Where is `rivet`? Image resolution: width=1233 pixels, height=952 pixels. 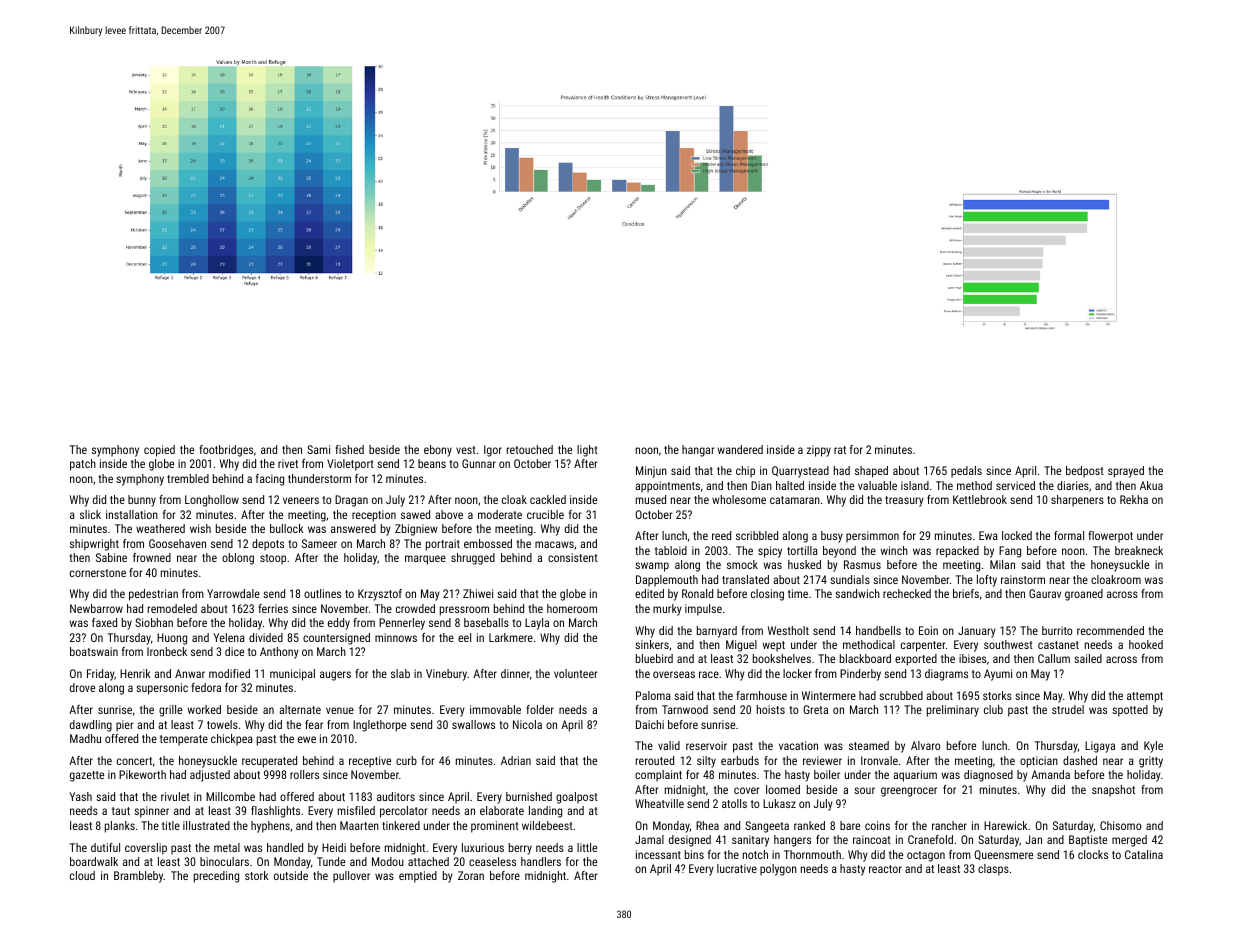 rivet is located at coordinates (288, 463).
